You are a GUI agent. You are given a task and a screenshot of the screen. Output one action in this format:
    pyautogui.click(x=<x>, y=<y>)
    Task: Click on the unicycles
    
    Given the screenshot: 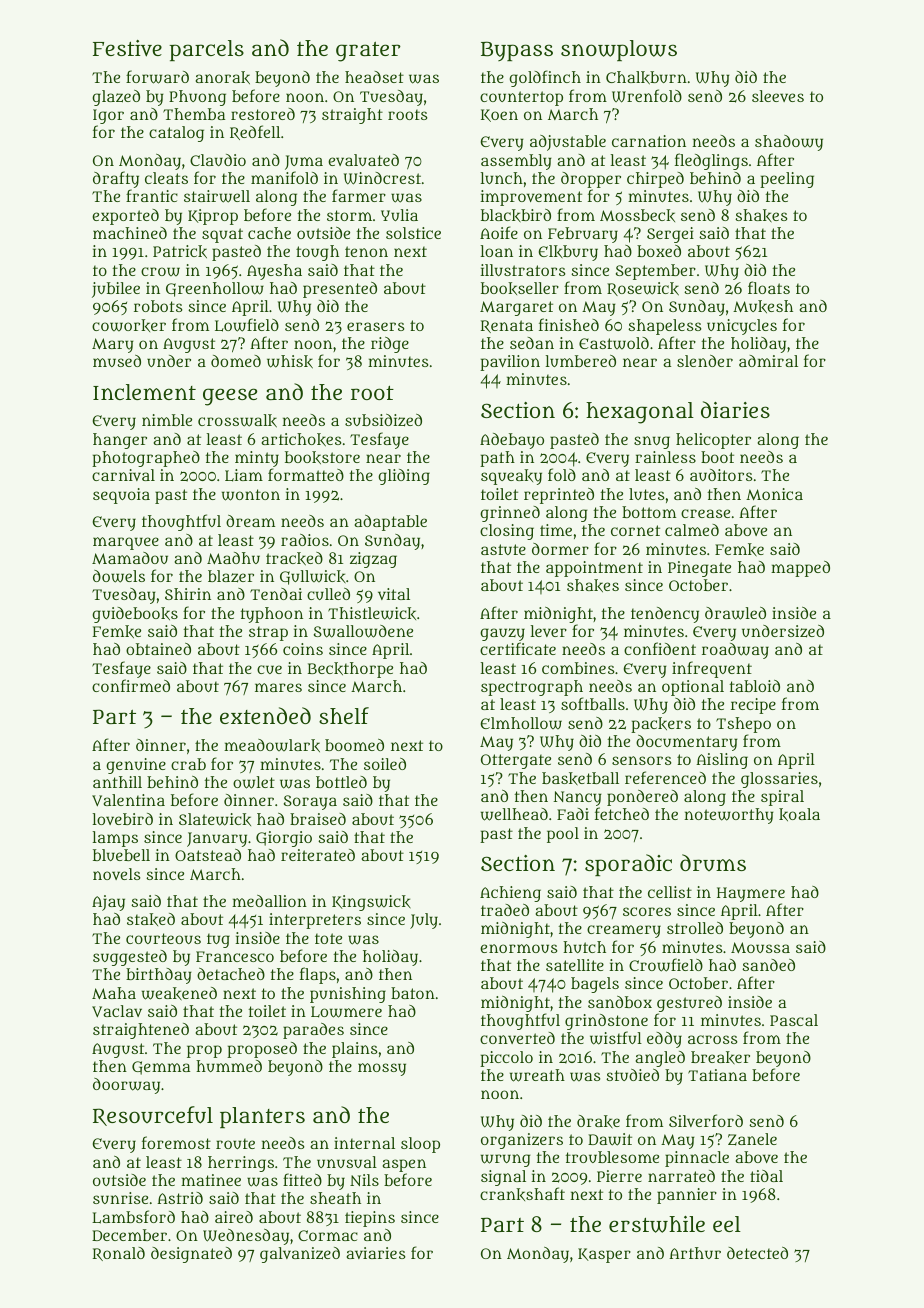 What is the action you would take?
    pyautogui.click(x=742, y=327)
